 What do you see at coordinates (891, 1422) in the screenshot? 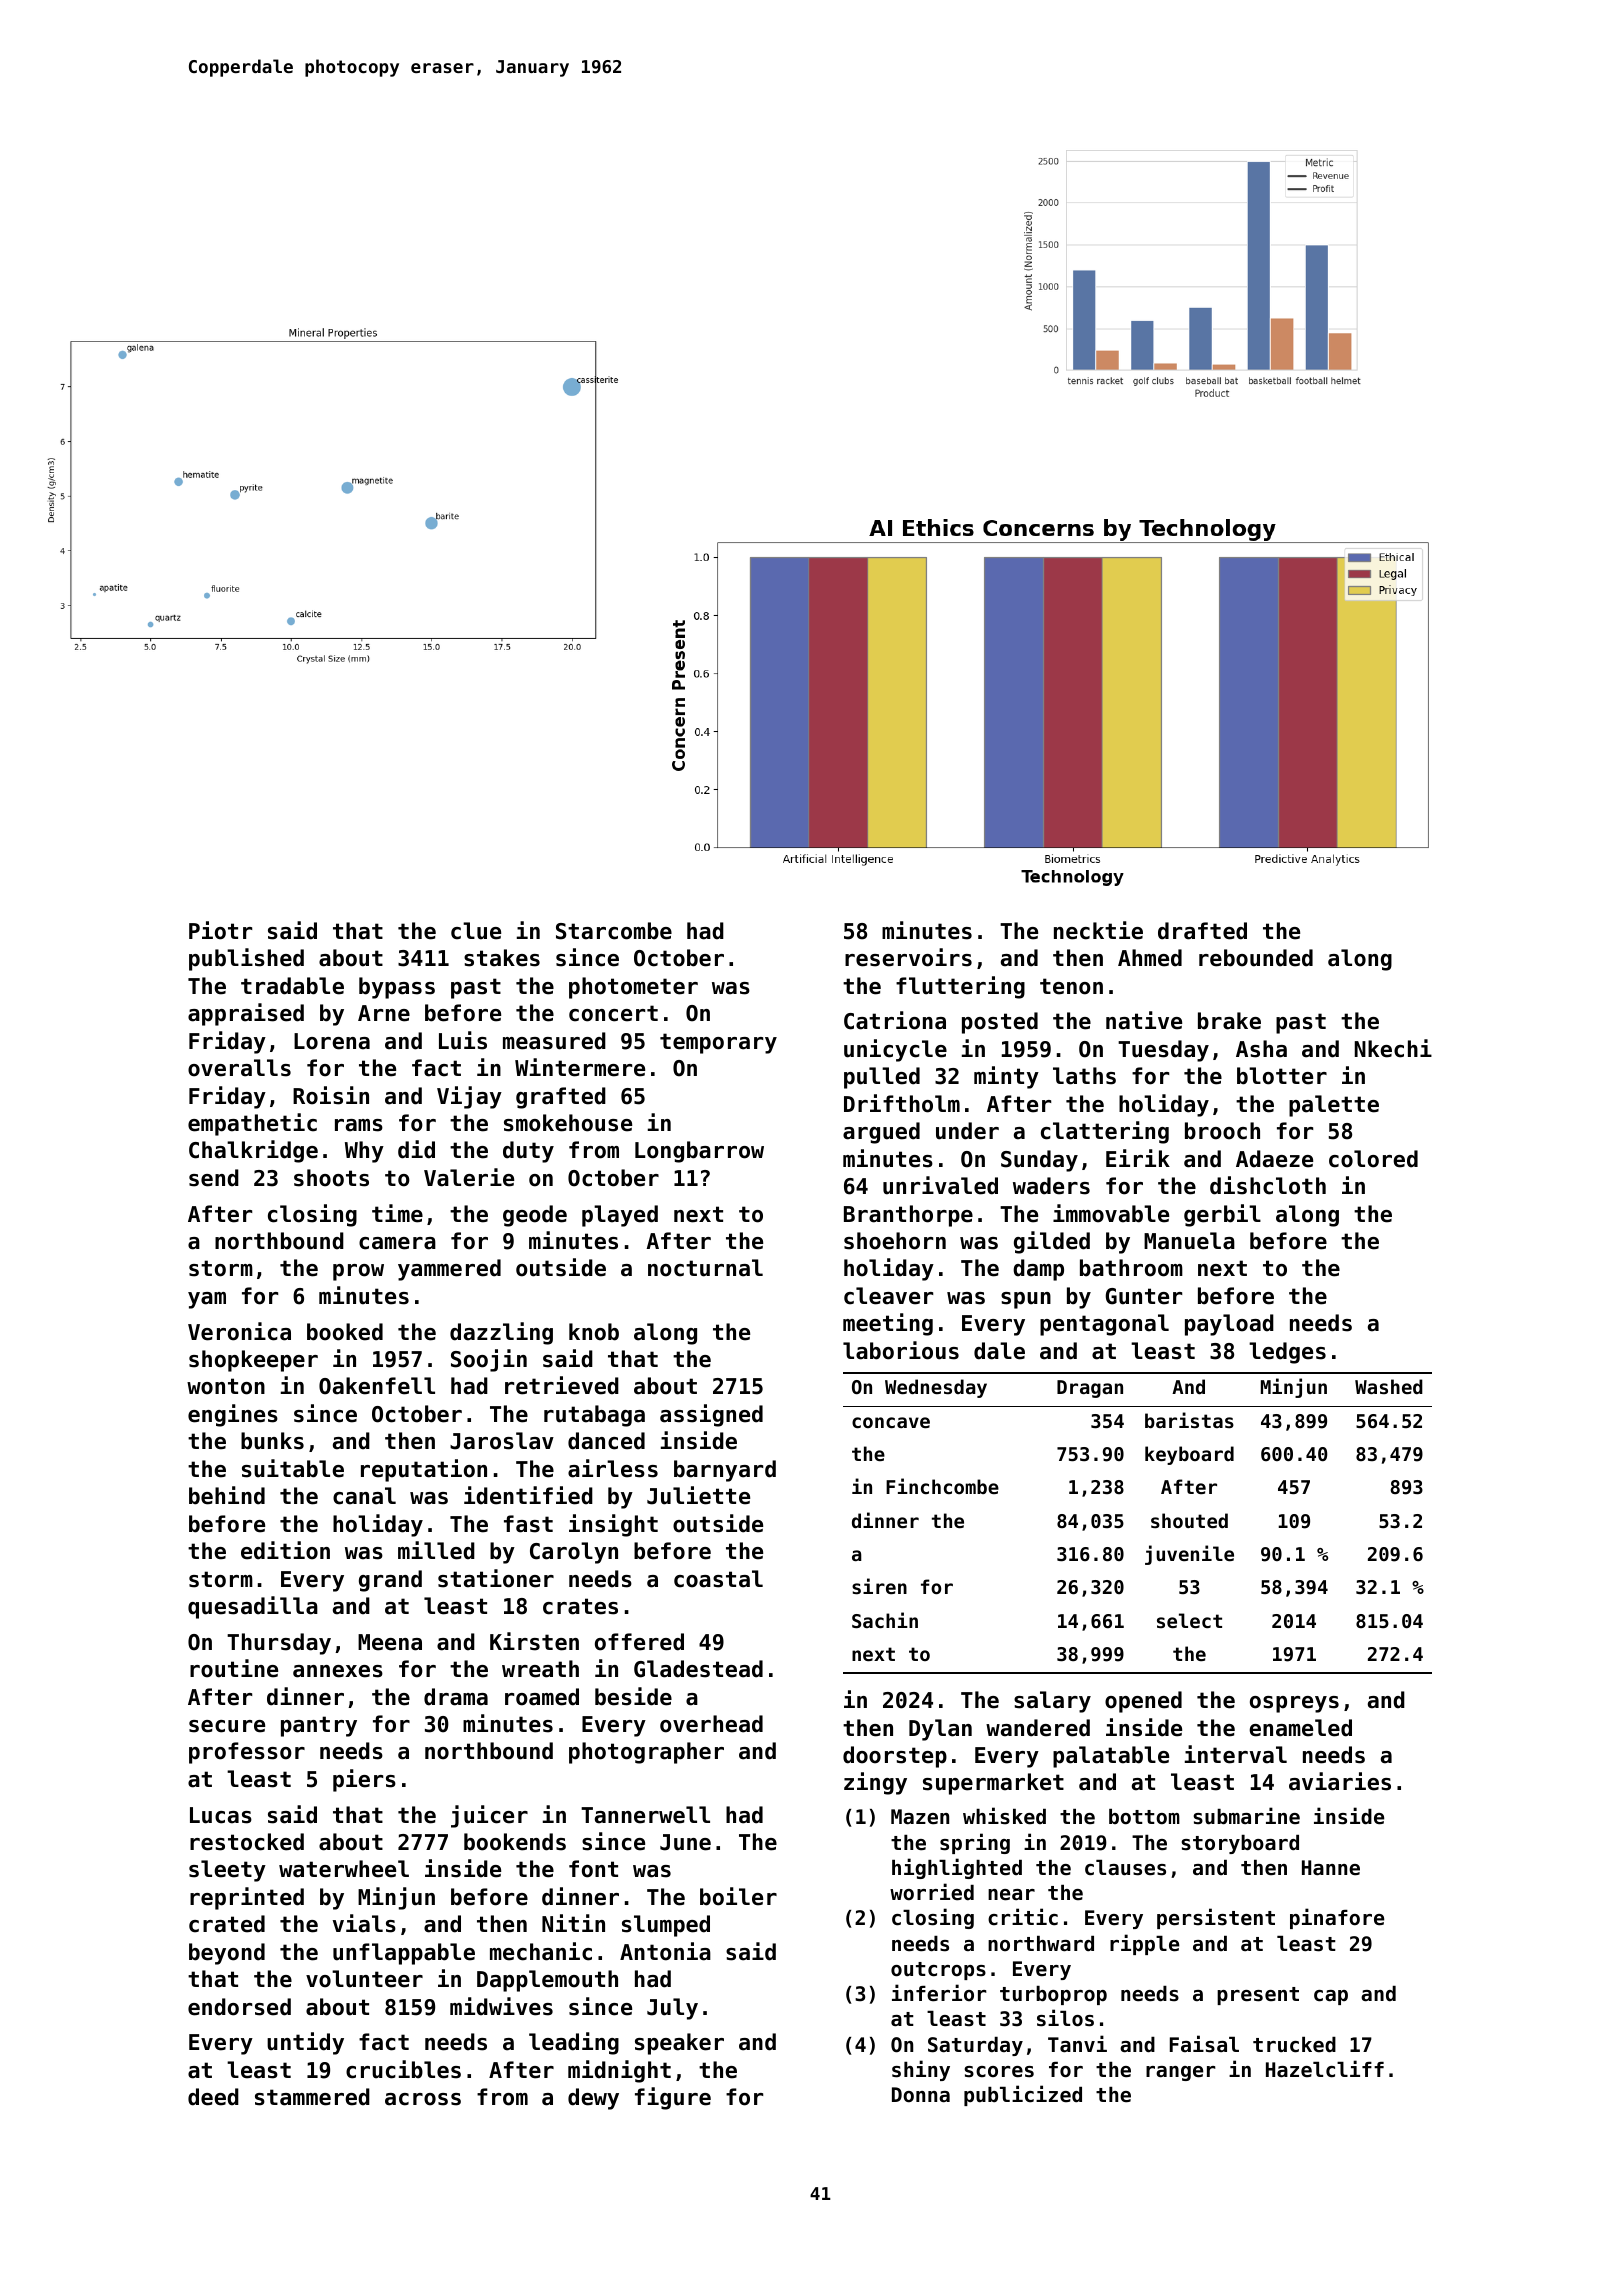
I see `concave` at bounding box center [891, 1422].
